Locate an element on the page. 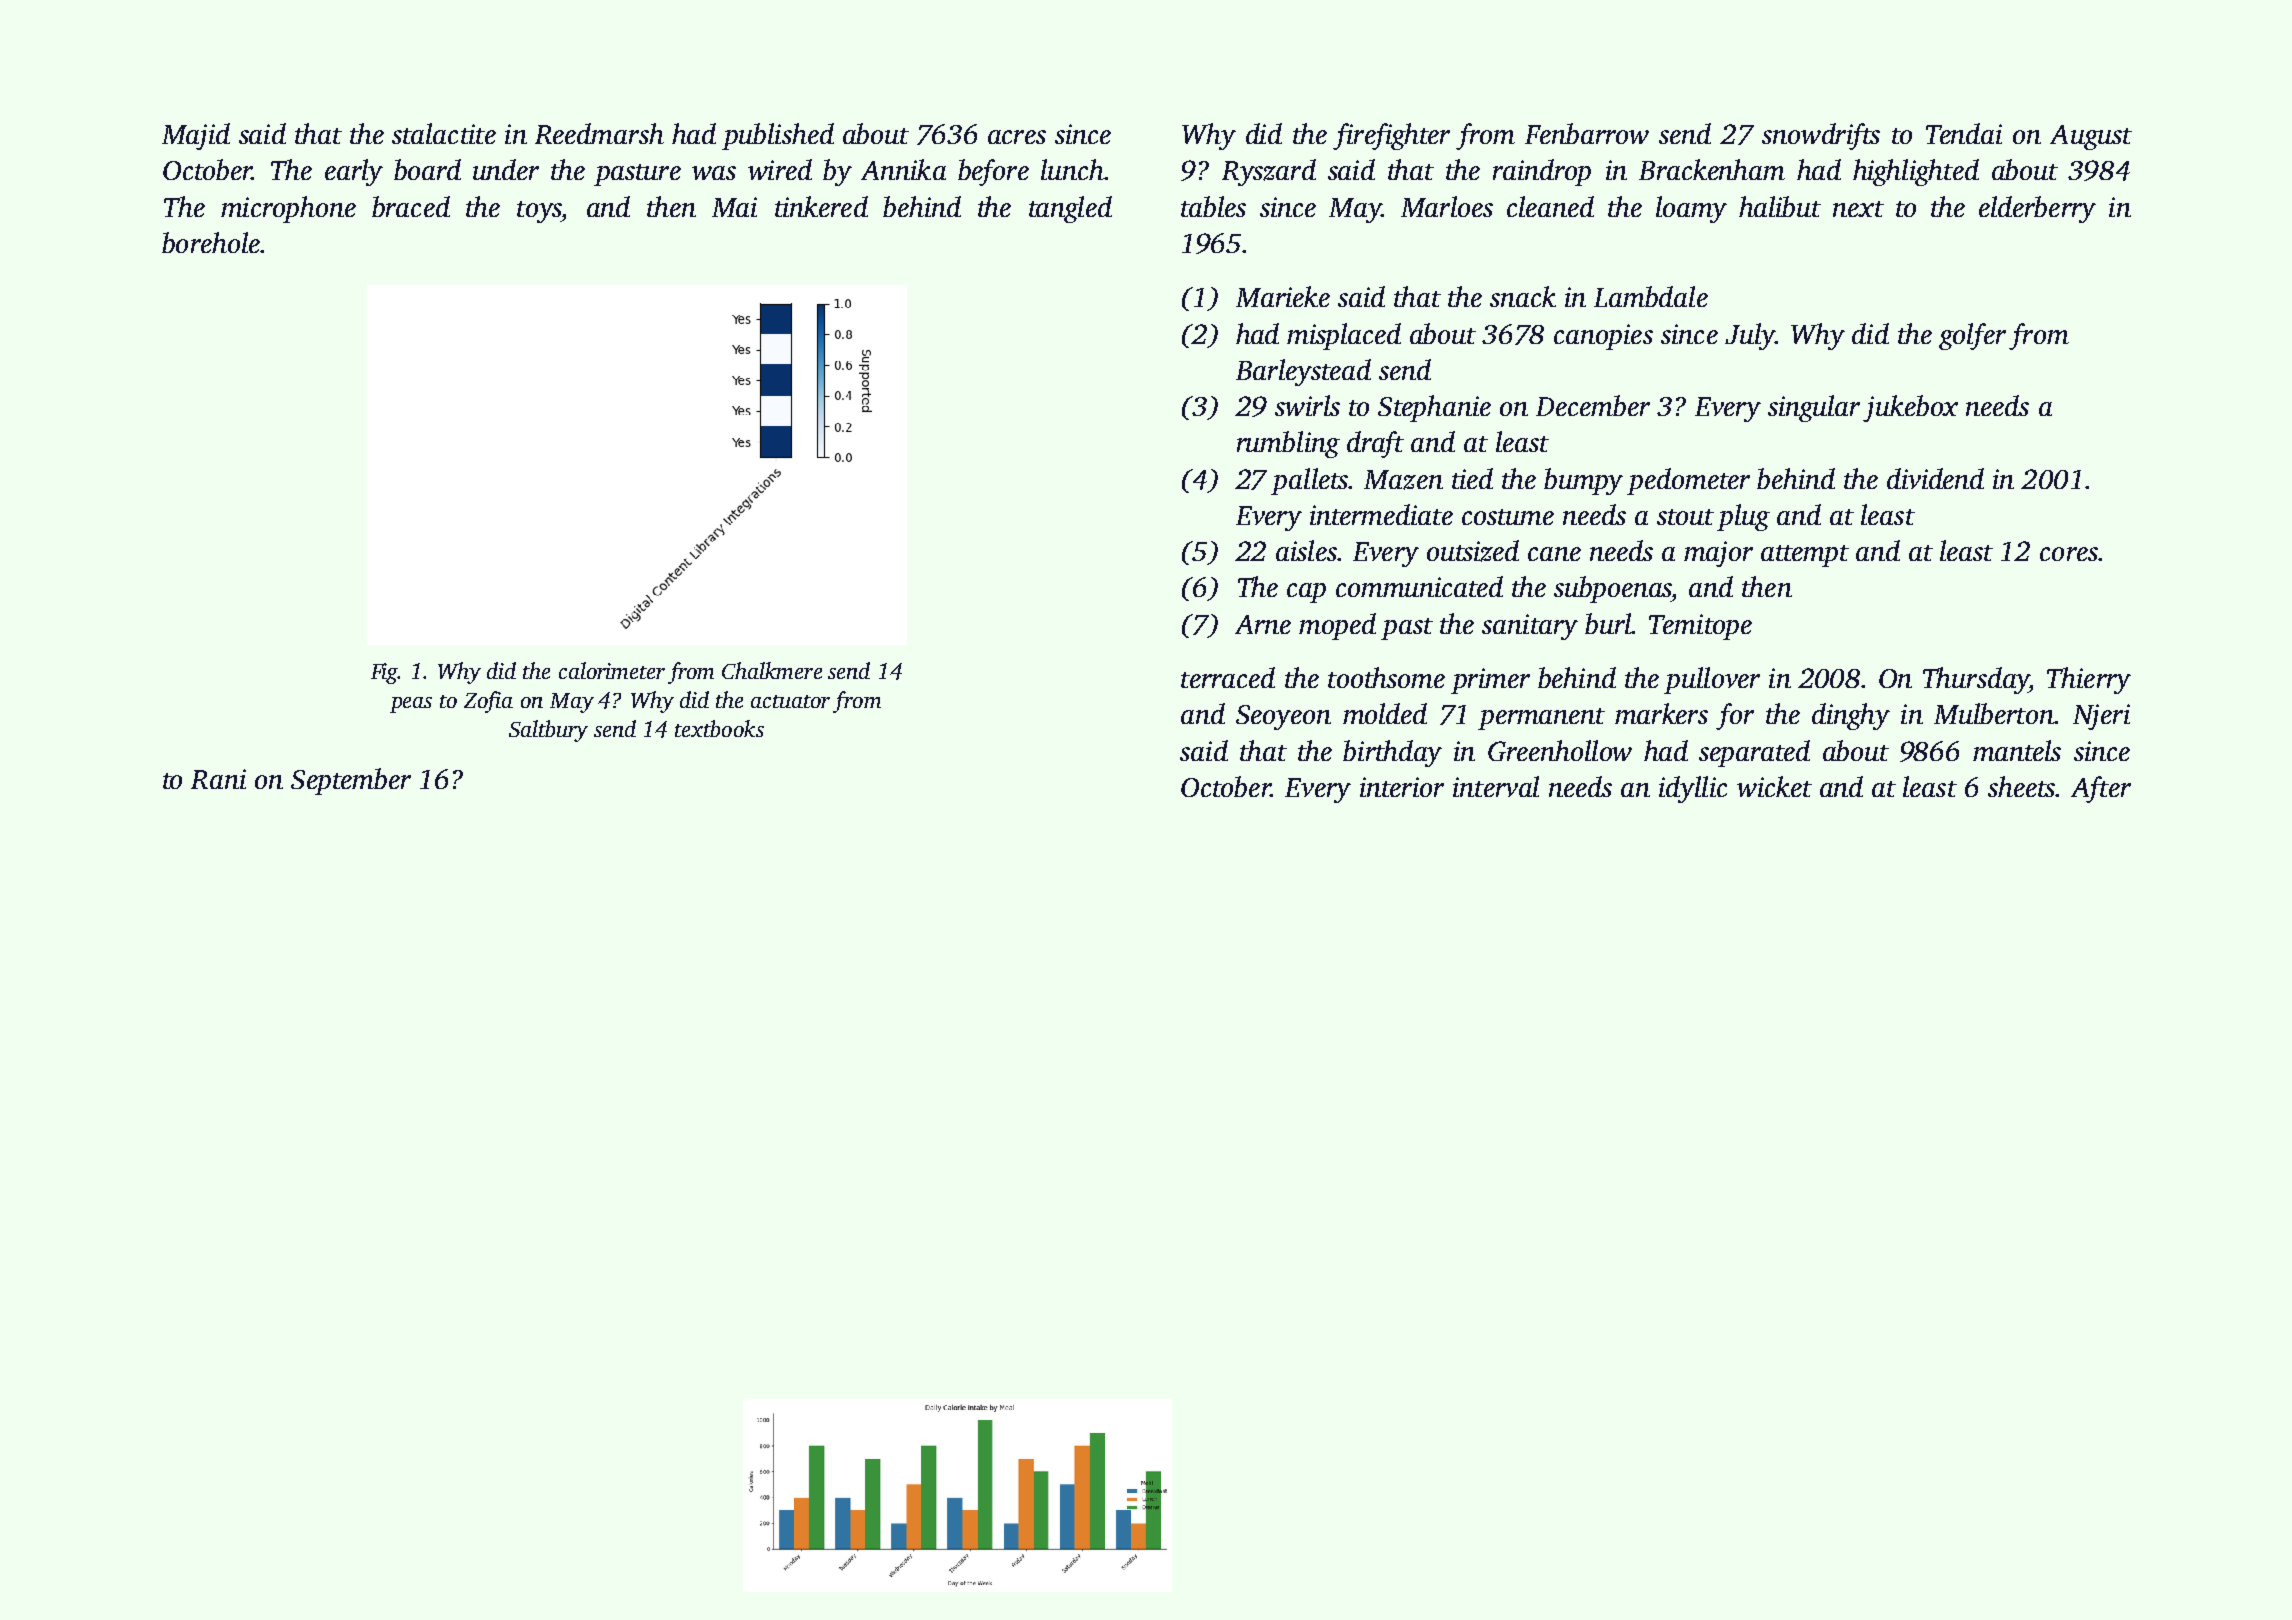  pedometer is located at coordinates (1688, 481).
